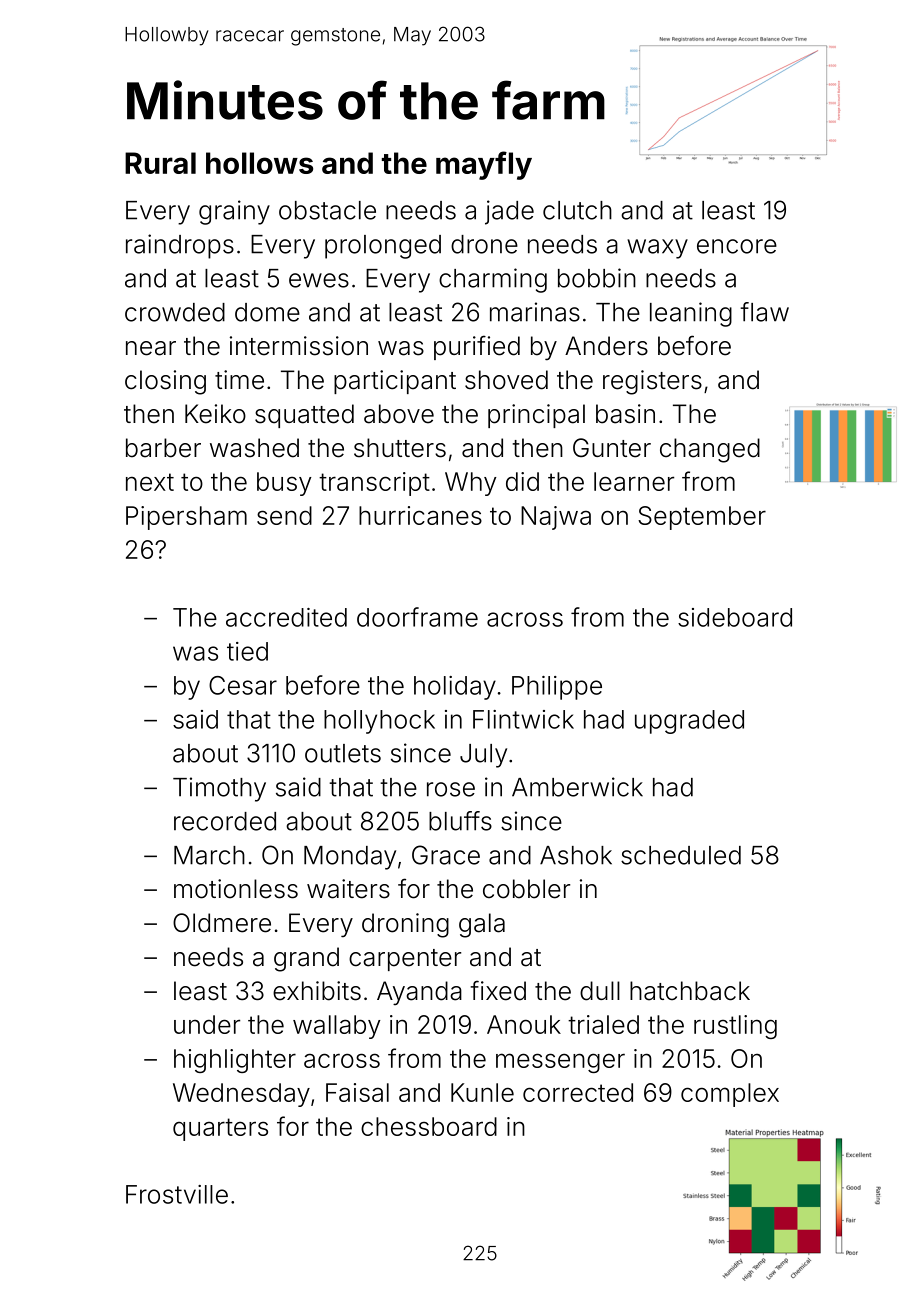 This document has height=1311, width=924. What do you see at coordinates (317, 991) in the document?
I see `exhibits` at bounding box center [317, 991].
